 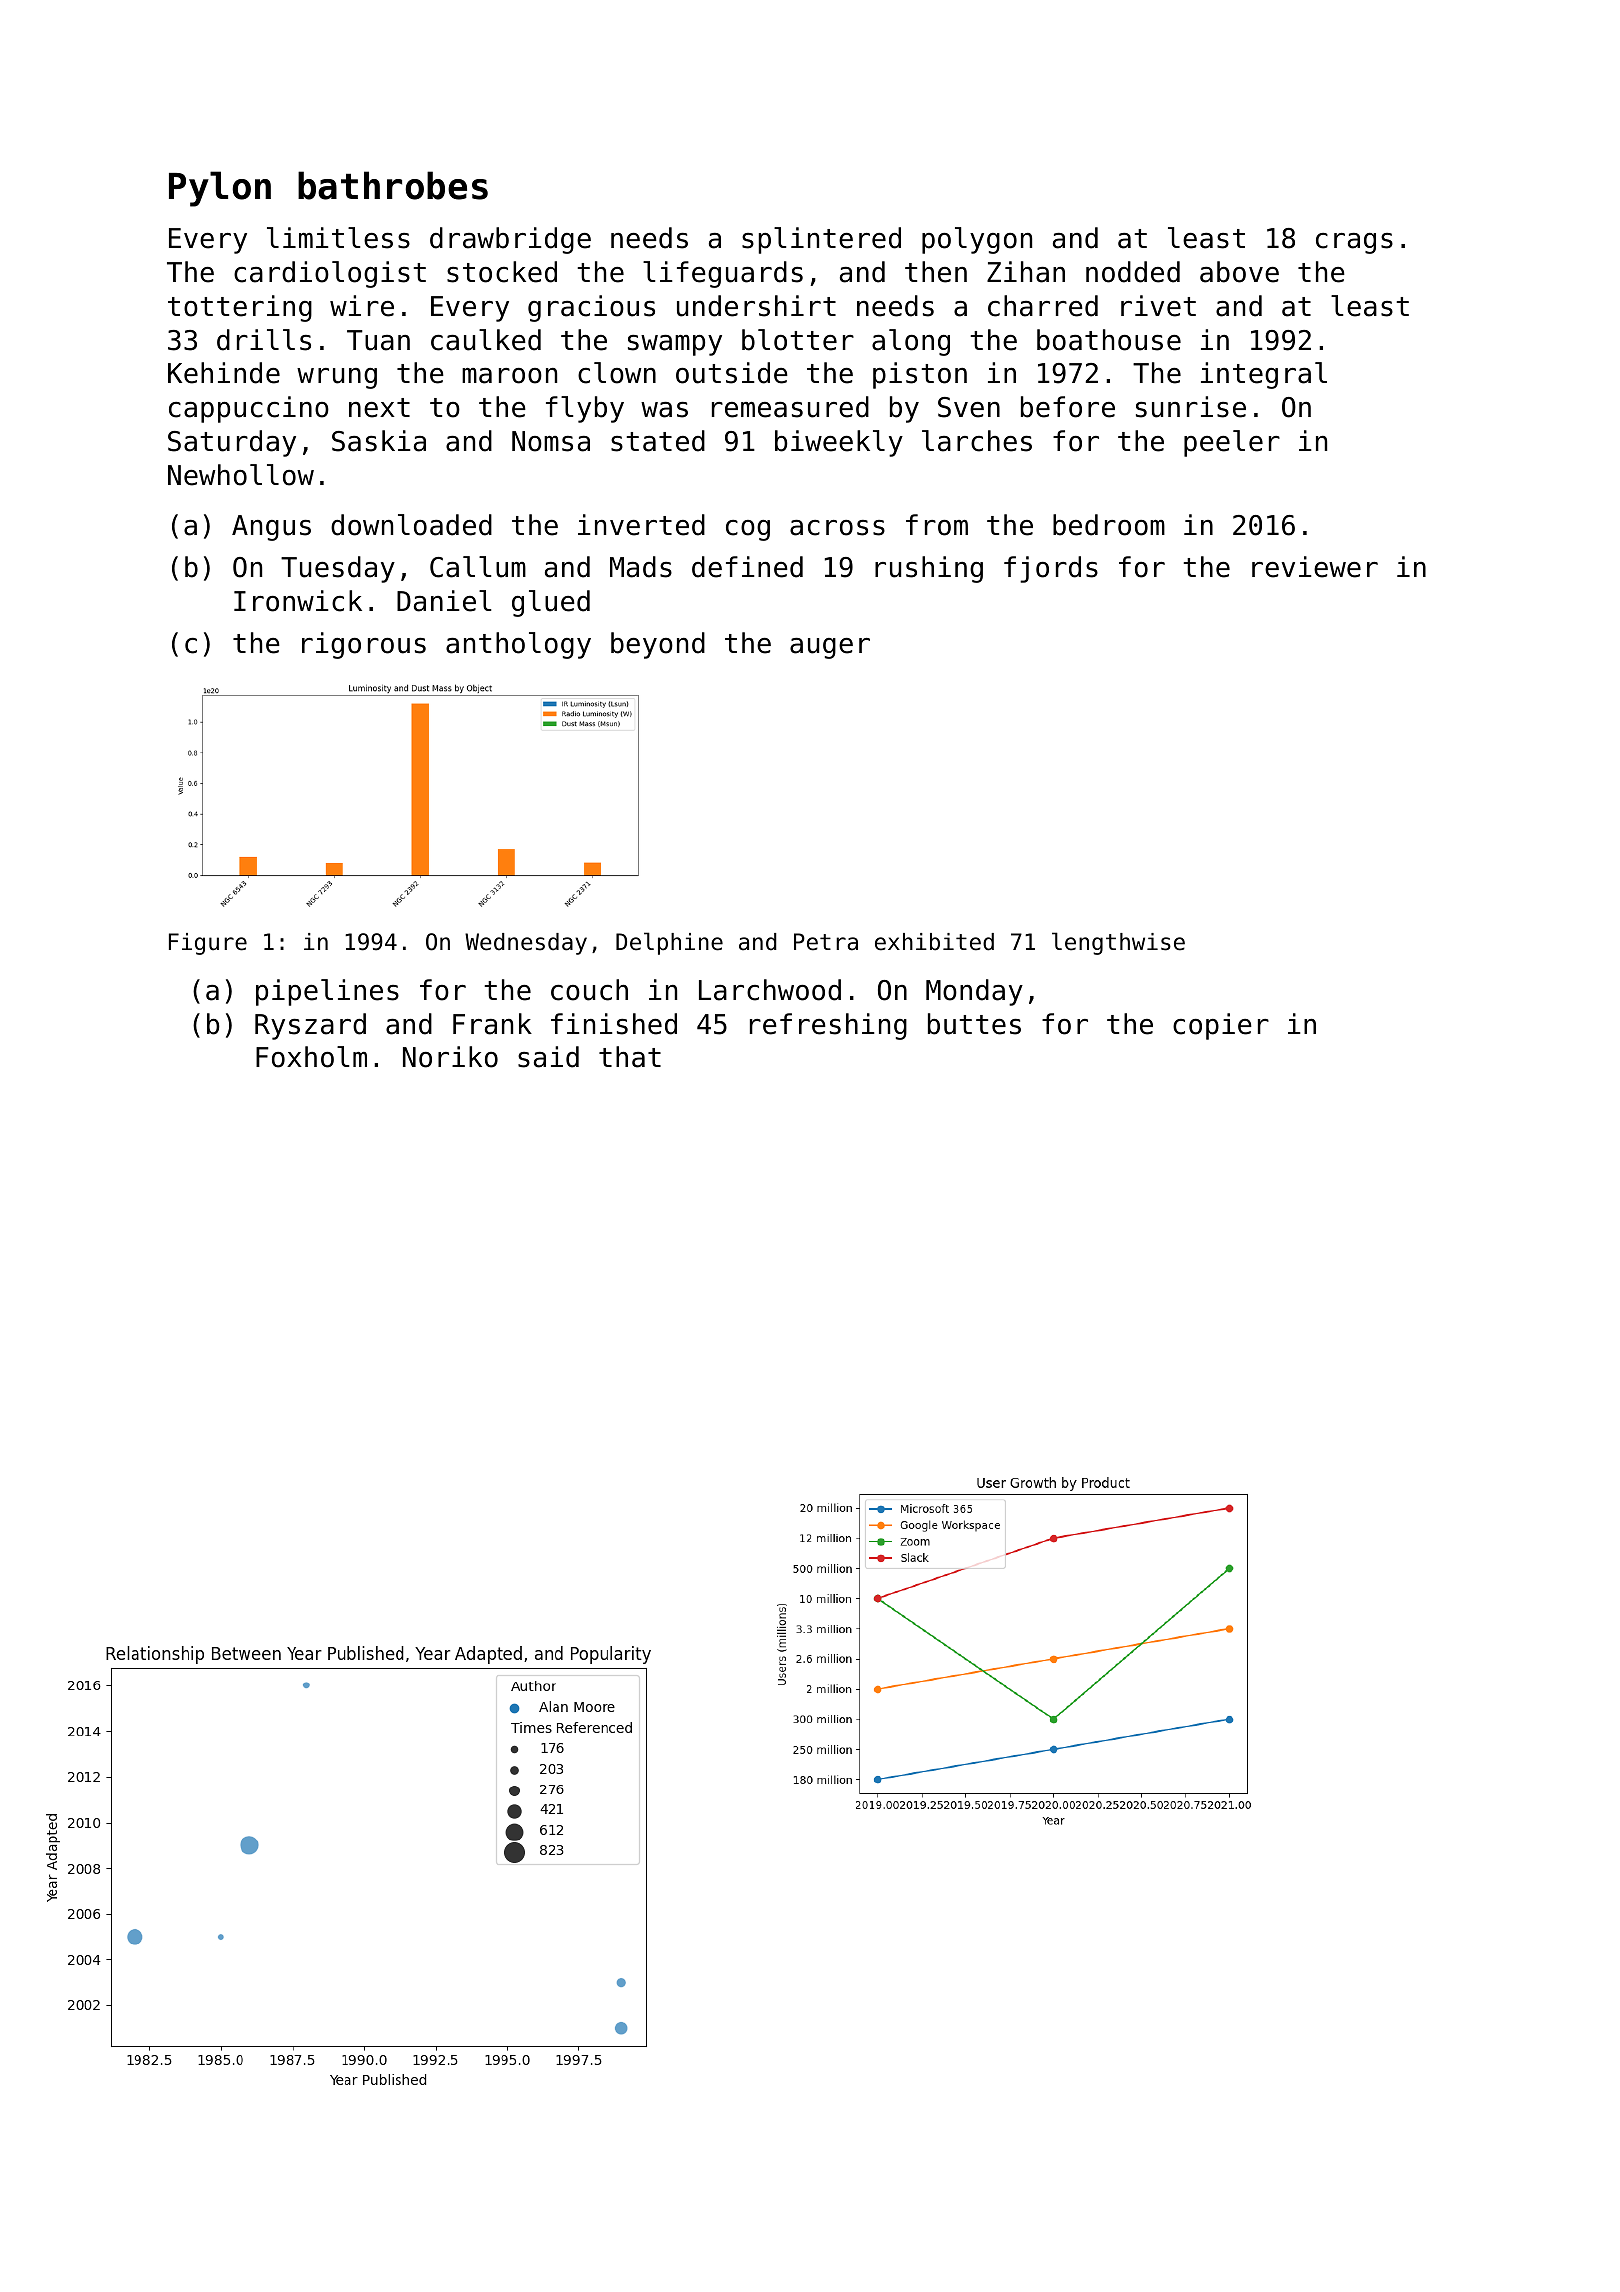 What do you see at coordinates (1109, 340) in the screenshot?
I see `boathouse` at bounding box center [1109, 340].
